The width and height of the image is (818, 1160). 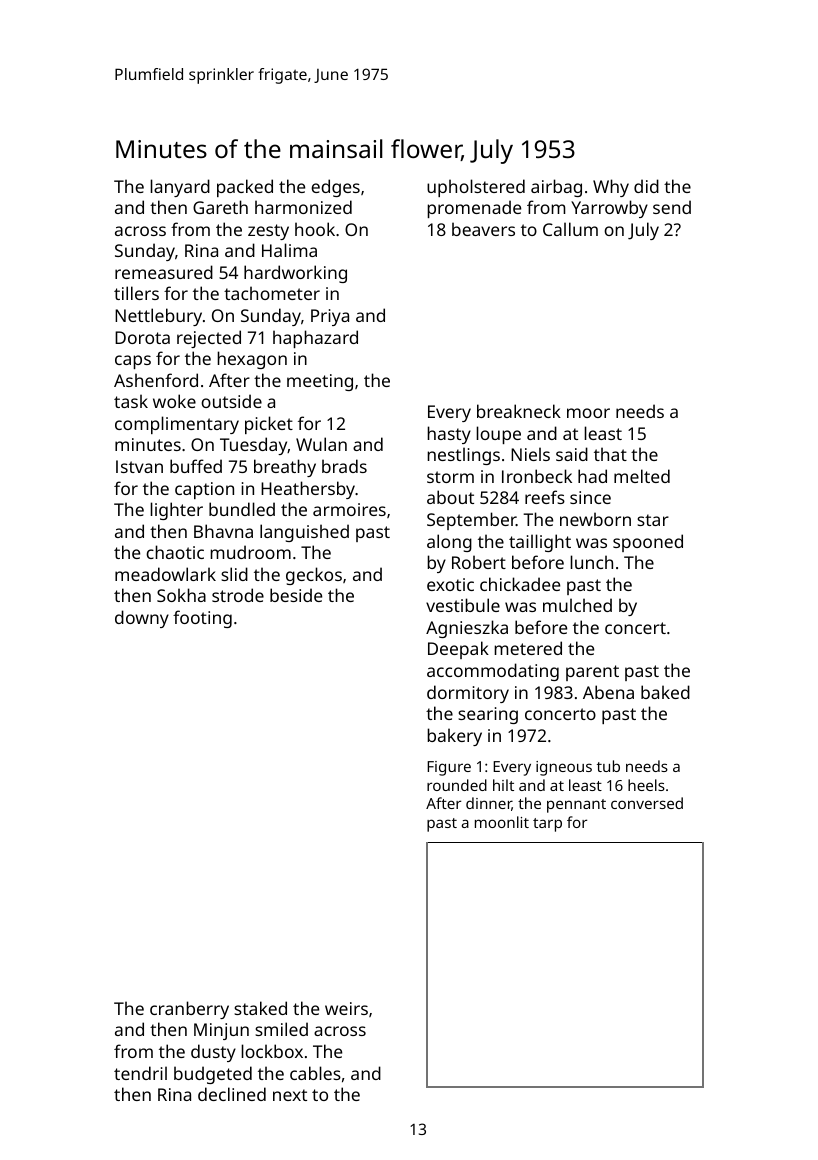 What do you see at coordinates (498, 435) in the image?
I see `loupe` at bounding box center [498, 435].
